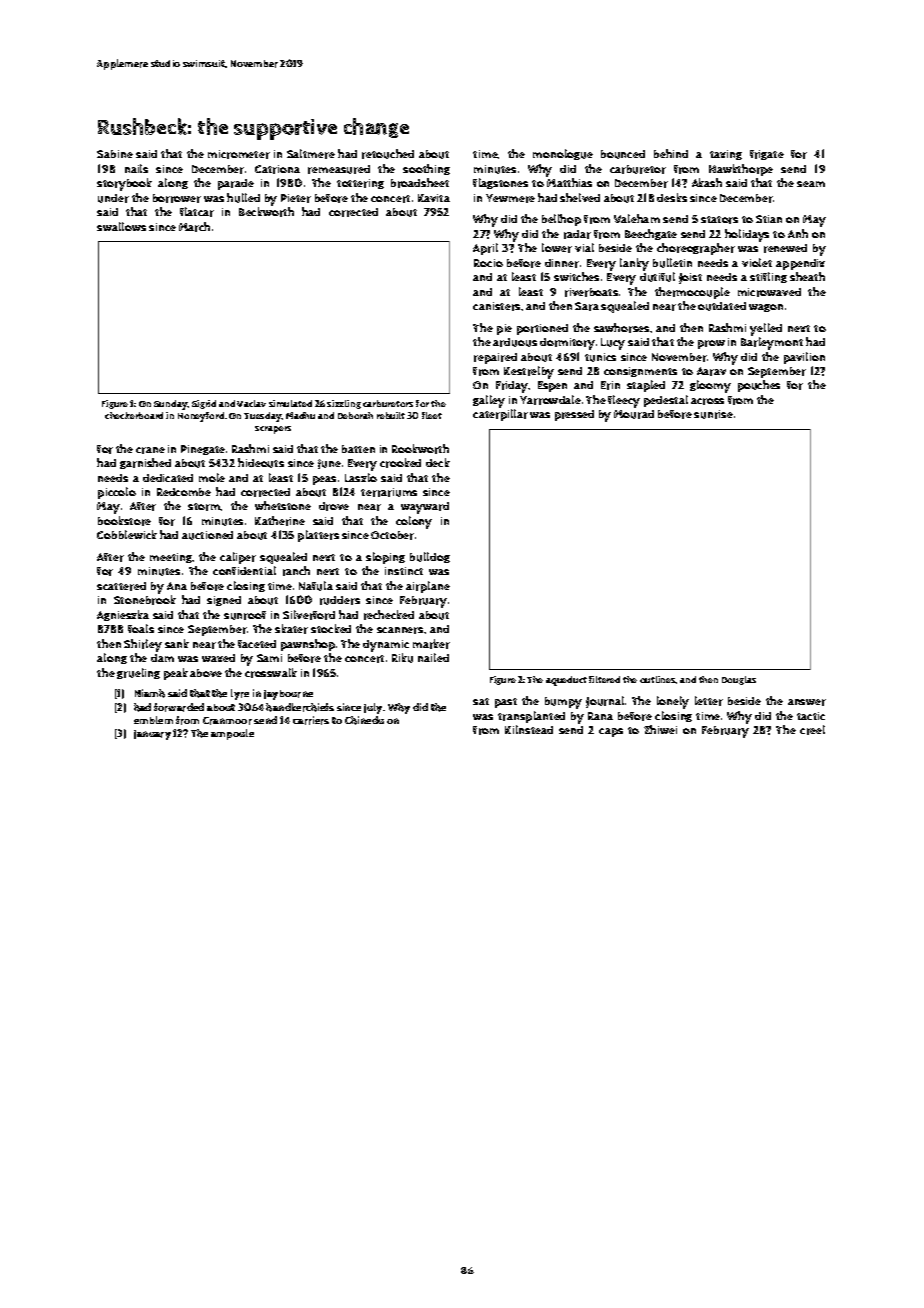 The height and width of the image is (1308, 924). I want to click on Kestrelby, so click(529, 372).
